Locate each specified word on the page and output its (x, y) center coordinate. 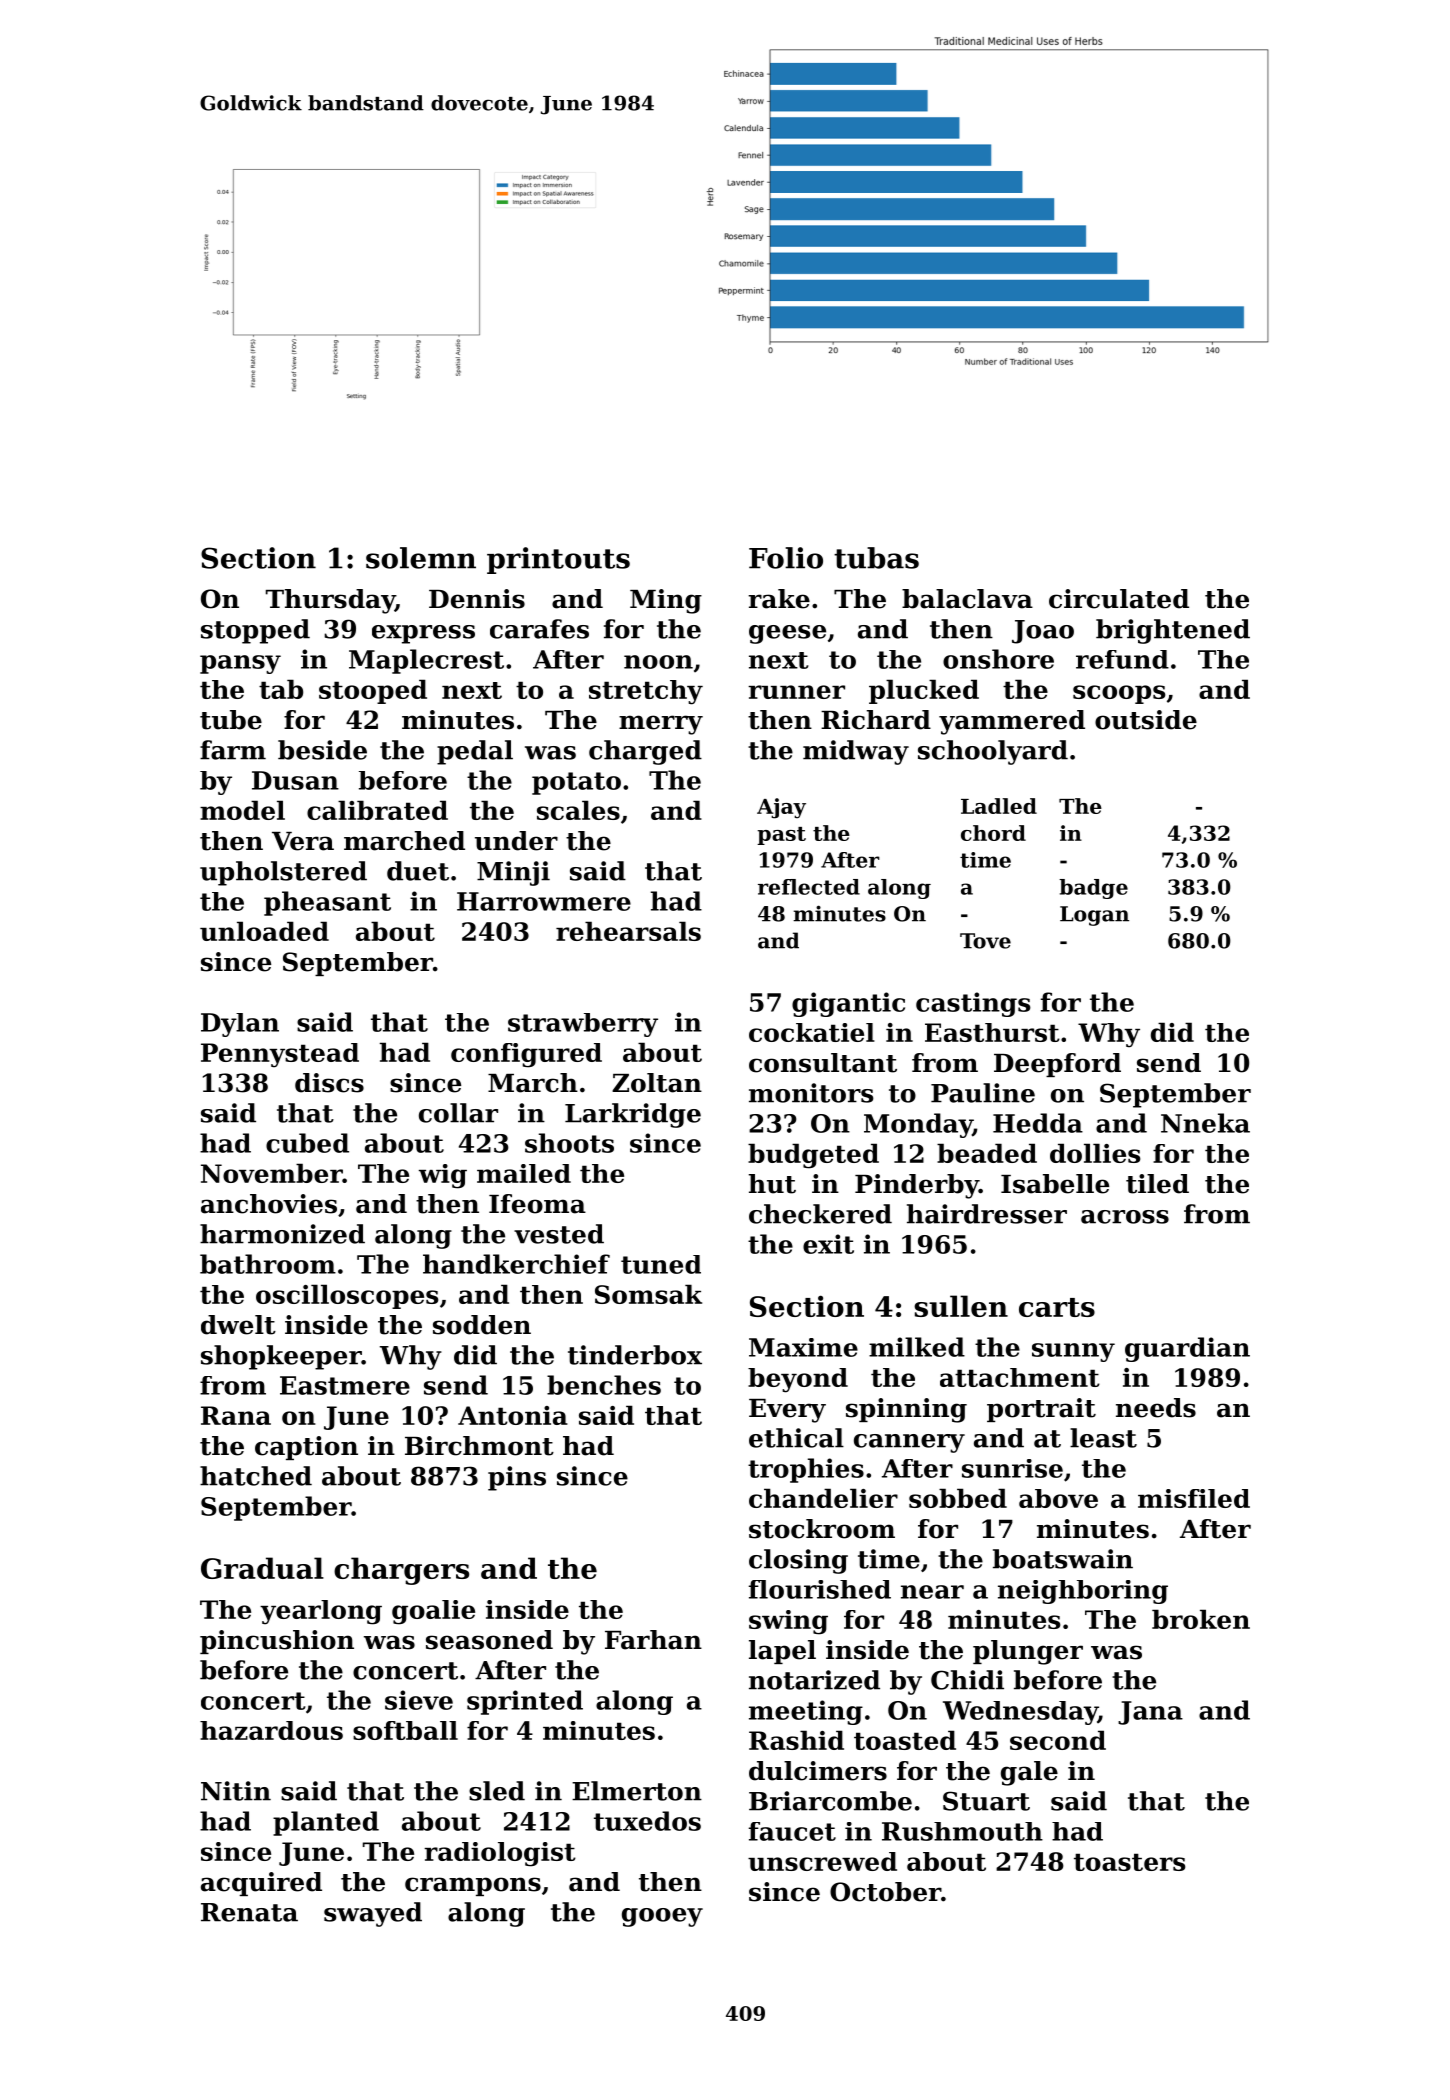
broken (1201, 1619)
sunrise (1012, 1468)
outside (1146, 720)
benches (604, 1385)
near (932, 1592)
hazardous (271, 1730)
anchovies (269, 1204)
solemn (421, 558)
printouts (558, 560)
